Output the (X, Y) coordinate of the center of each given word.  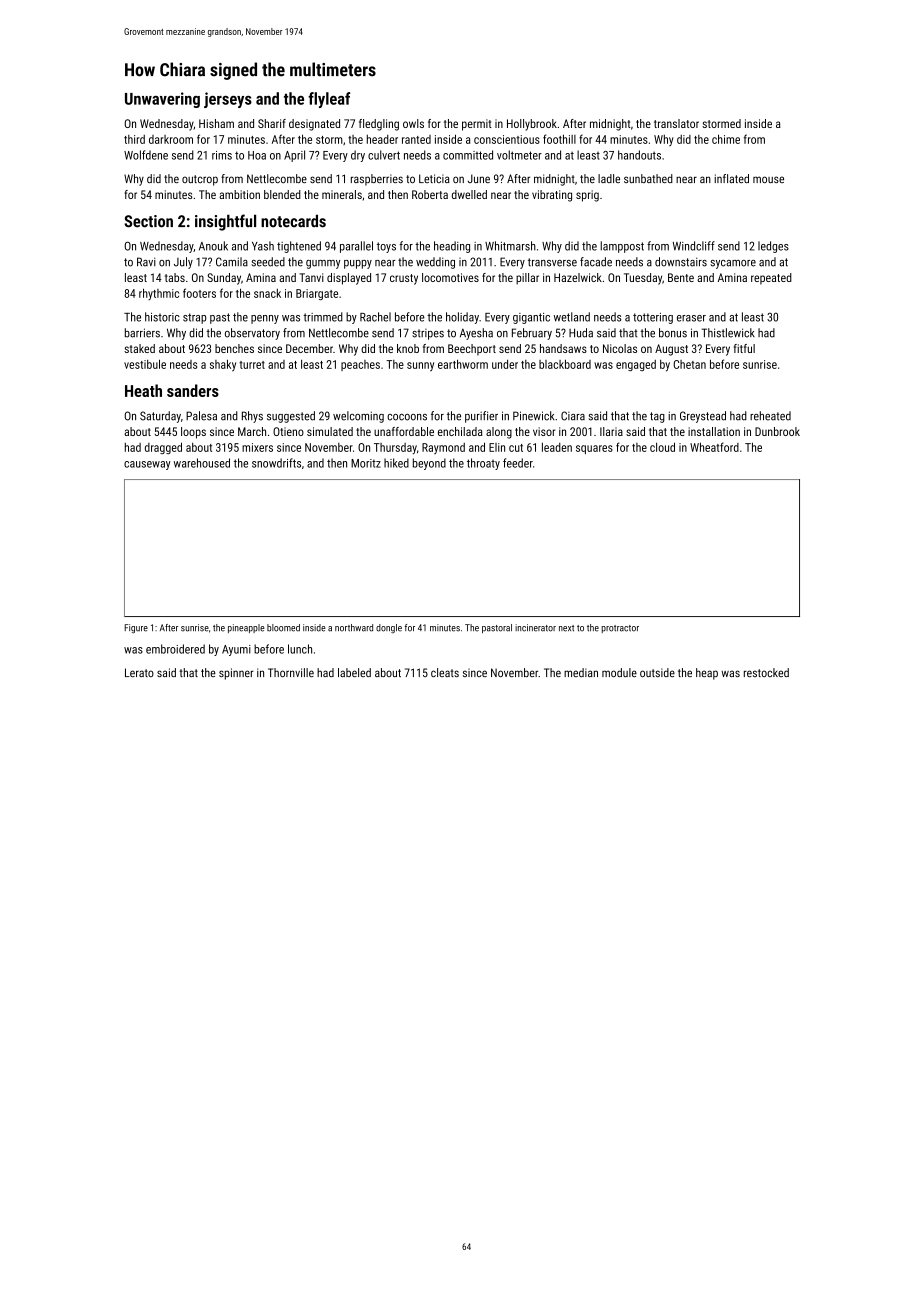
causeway (147, 465)
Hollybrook (532, 125)
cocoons (407, 417)
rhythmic (159, 294)
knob (408, 348)
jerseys (228, 100)
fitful (744, 348)
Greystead (703, 417)
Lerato (139, 672)
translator (676, 123)
